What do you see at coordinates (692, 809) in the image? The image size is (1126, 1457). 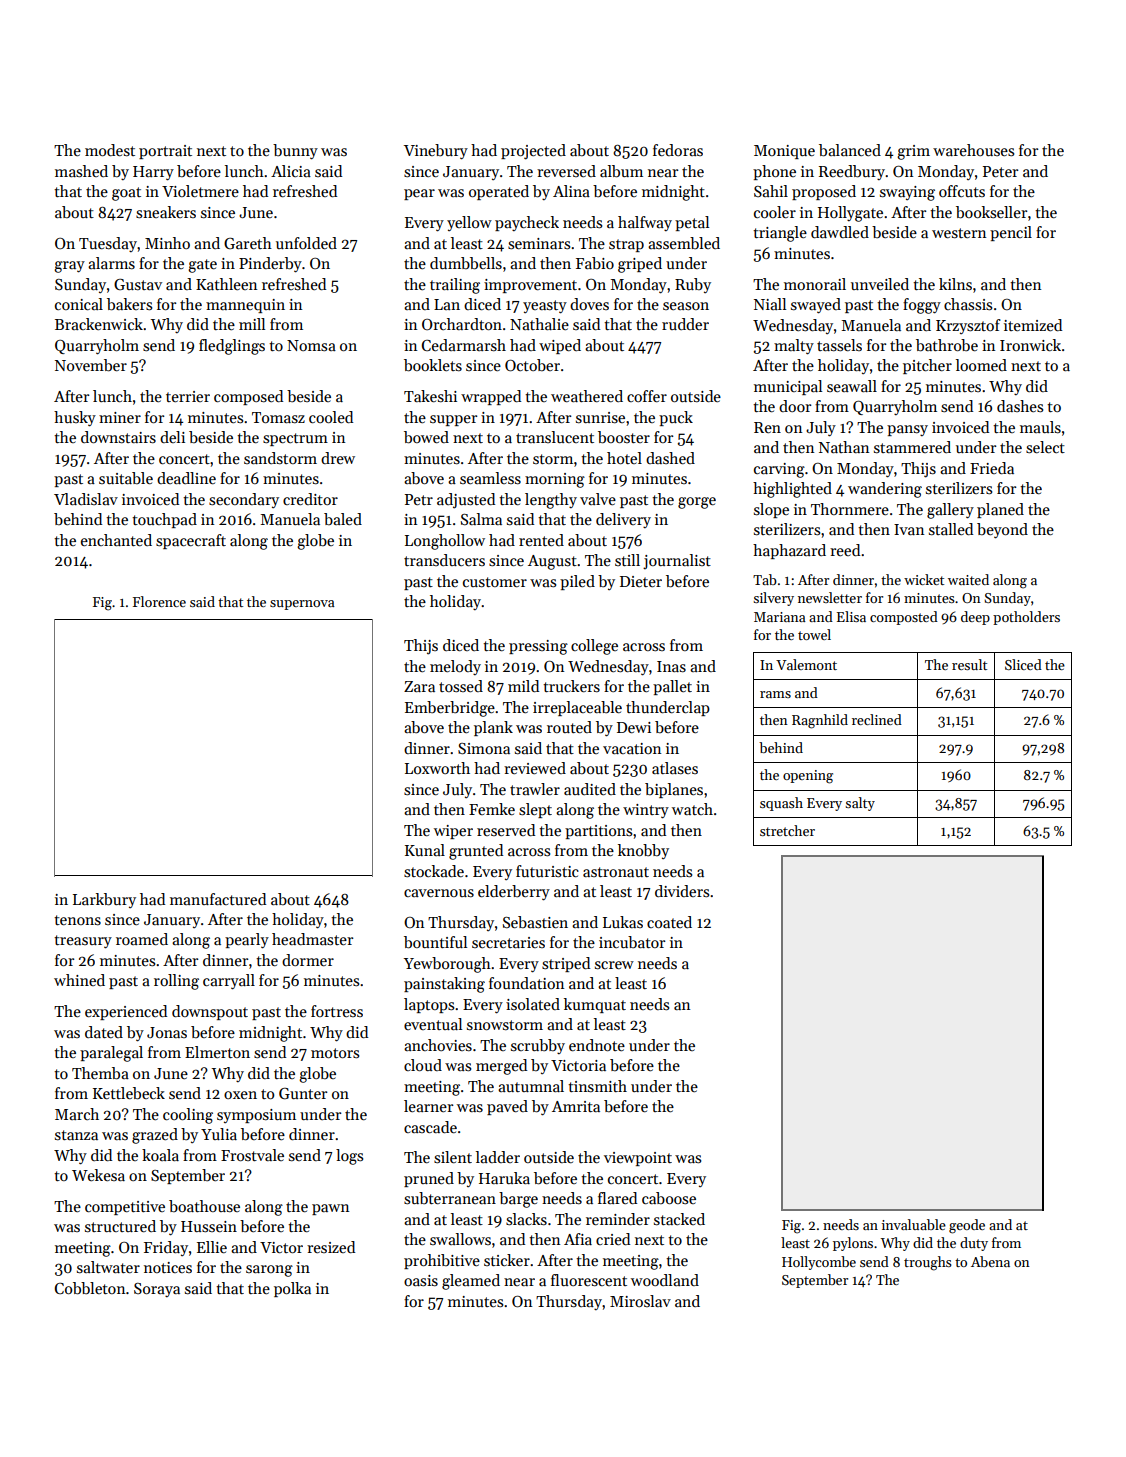 I see `watch` at bounding box center [692, 809].
